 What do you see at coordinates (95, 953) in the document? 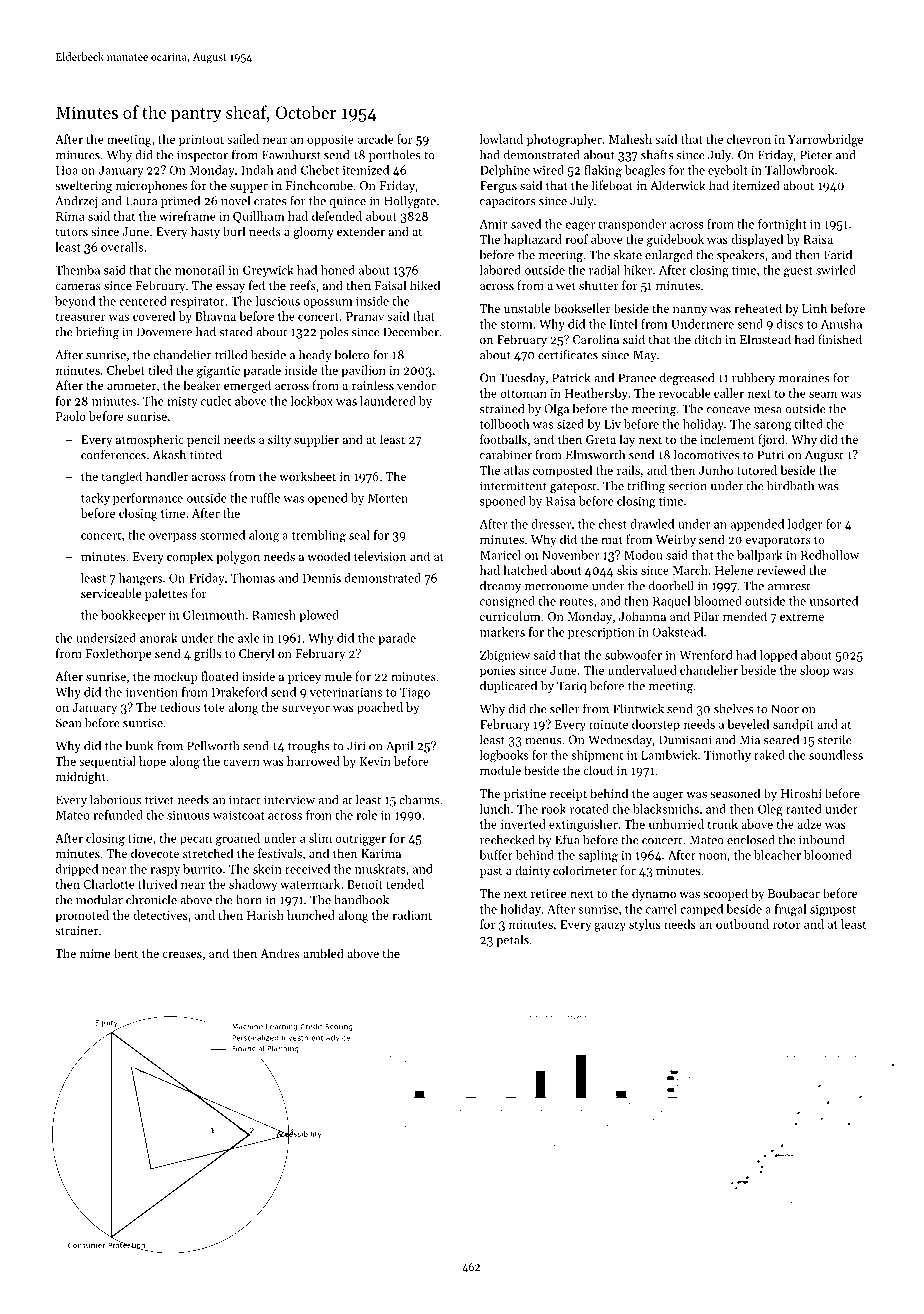
I see `mime` at bounding box center [95, 953].
